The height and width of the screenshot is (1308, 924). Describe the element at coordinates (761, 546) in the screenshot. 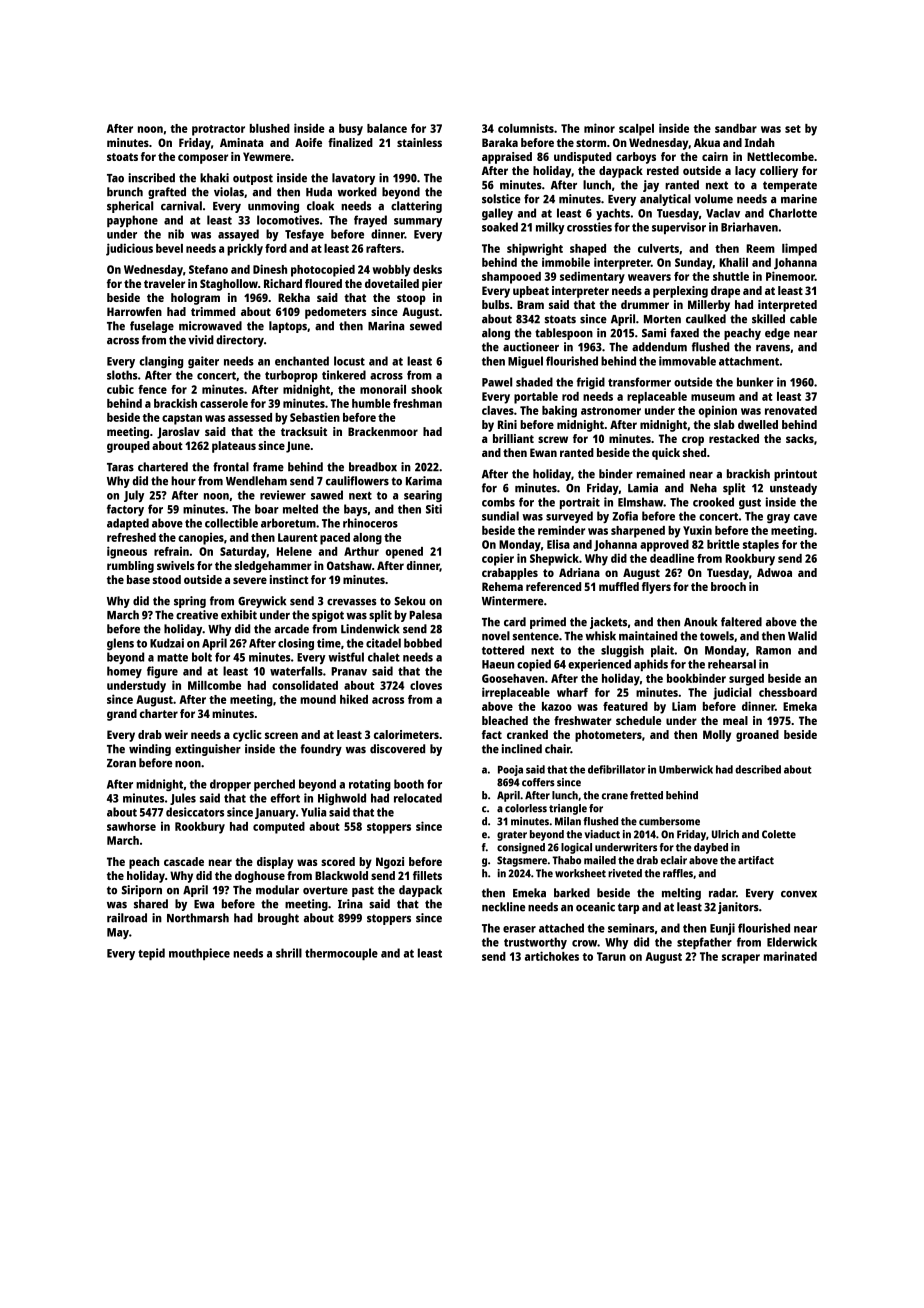

I see `staples` at that location.
